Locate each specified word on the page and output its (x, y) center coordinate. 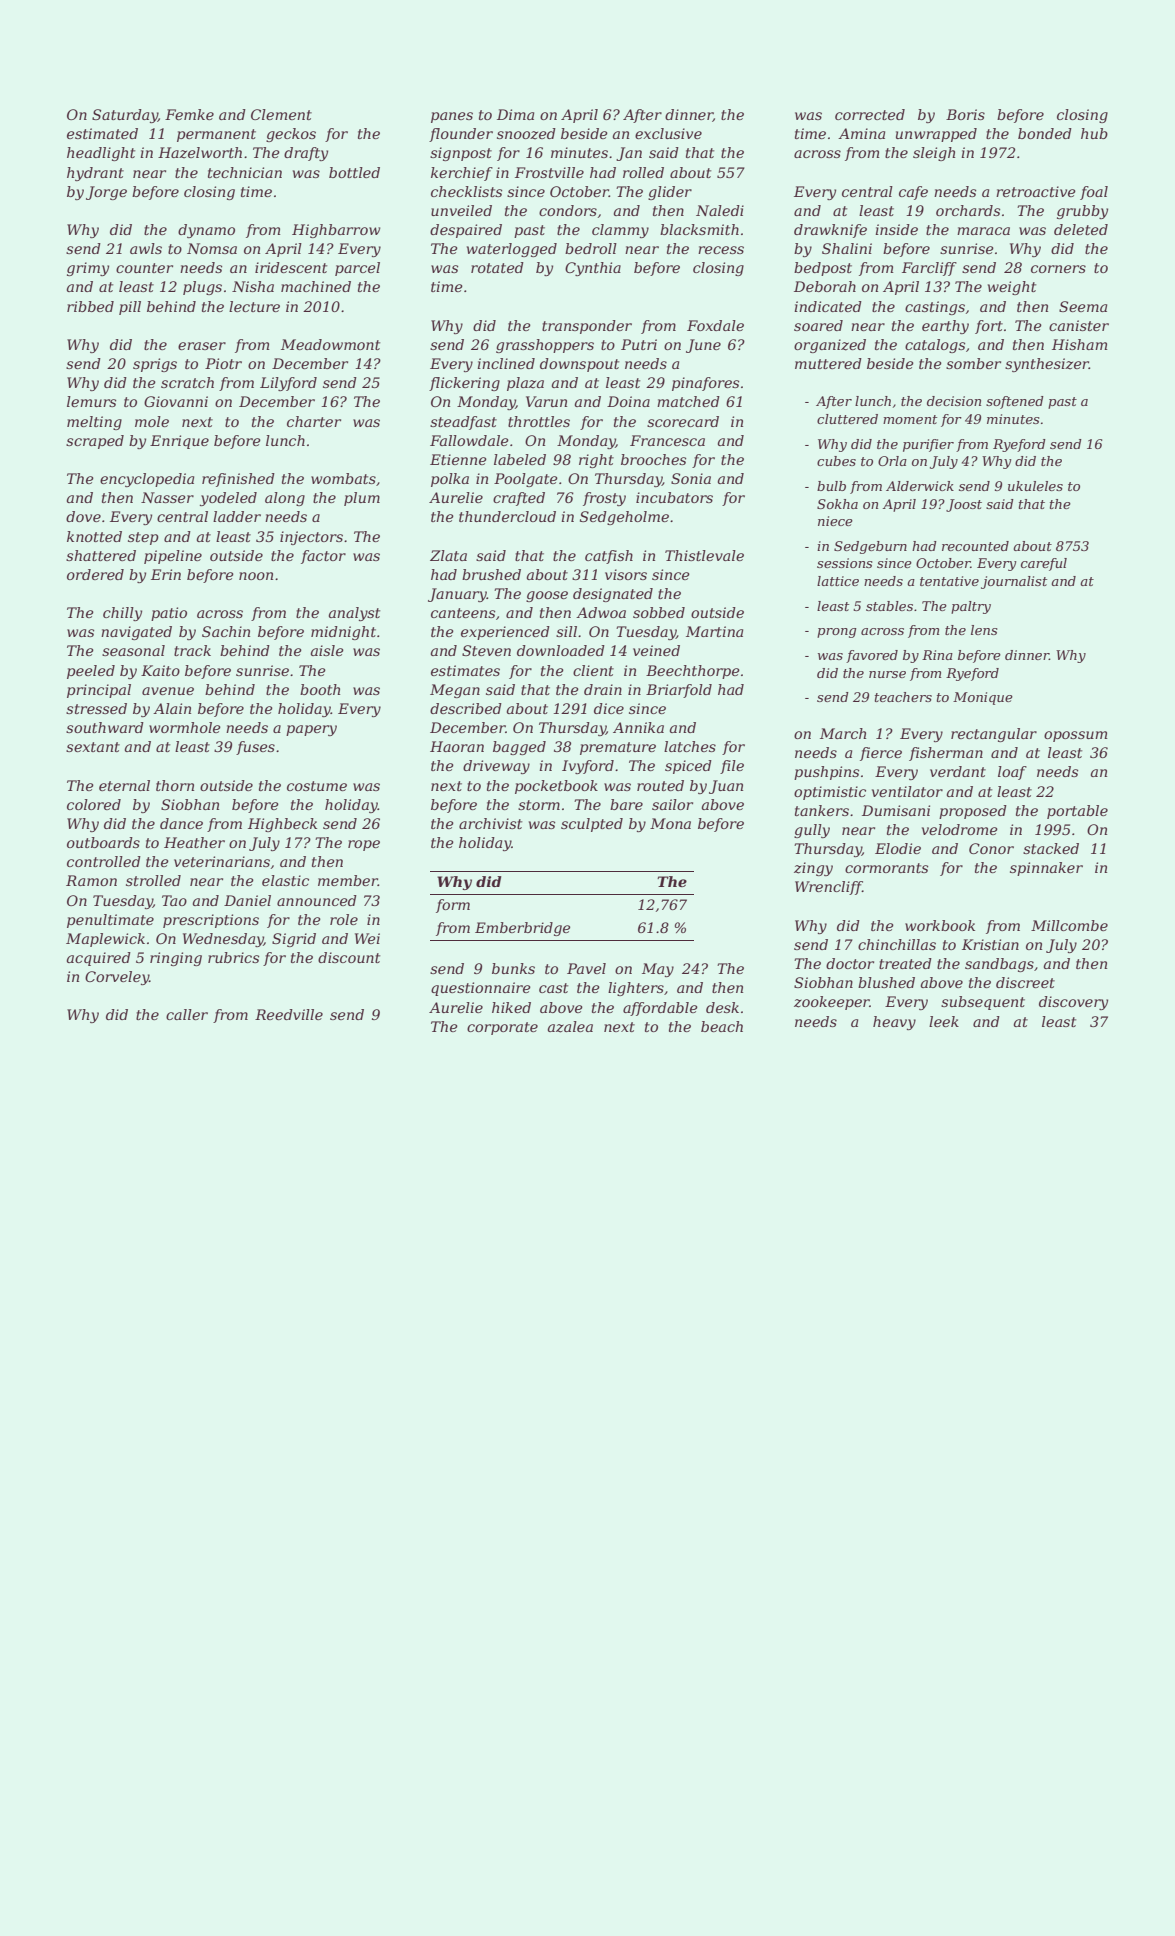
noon (256, 576)
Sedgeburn (870, 547)
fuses (255, 748)
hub (1094, 133)
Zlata (448, 555)
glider (670, 193)
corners (1058, 269)
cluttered (847, 419)
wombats (343, 478)
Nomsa (212, 248)
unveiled (461, 210)
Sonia (691, 478)
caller (187, 1014)
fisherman (946, 754)
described (466, 708)
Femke (189, 114)
